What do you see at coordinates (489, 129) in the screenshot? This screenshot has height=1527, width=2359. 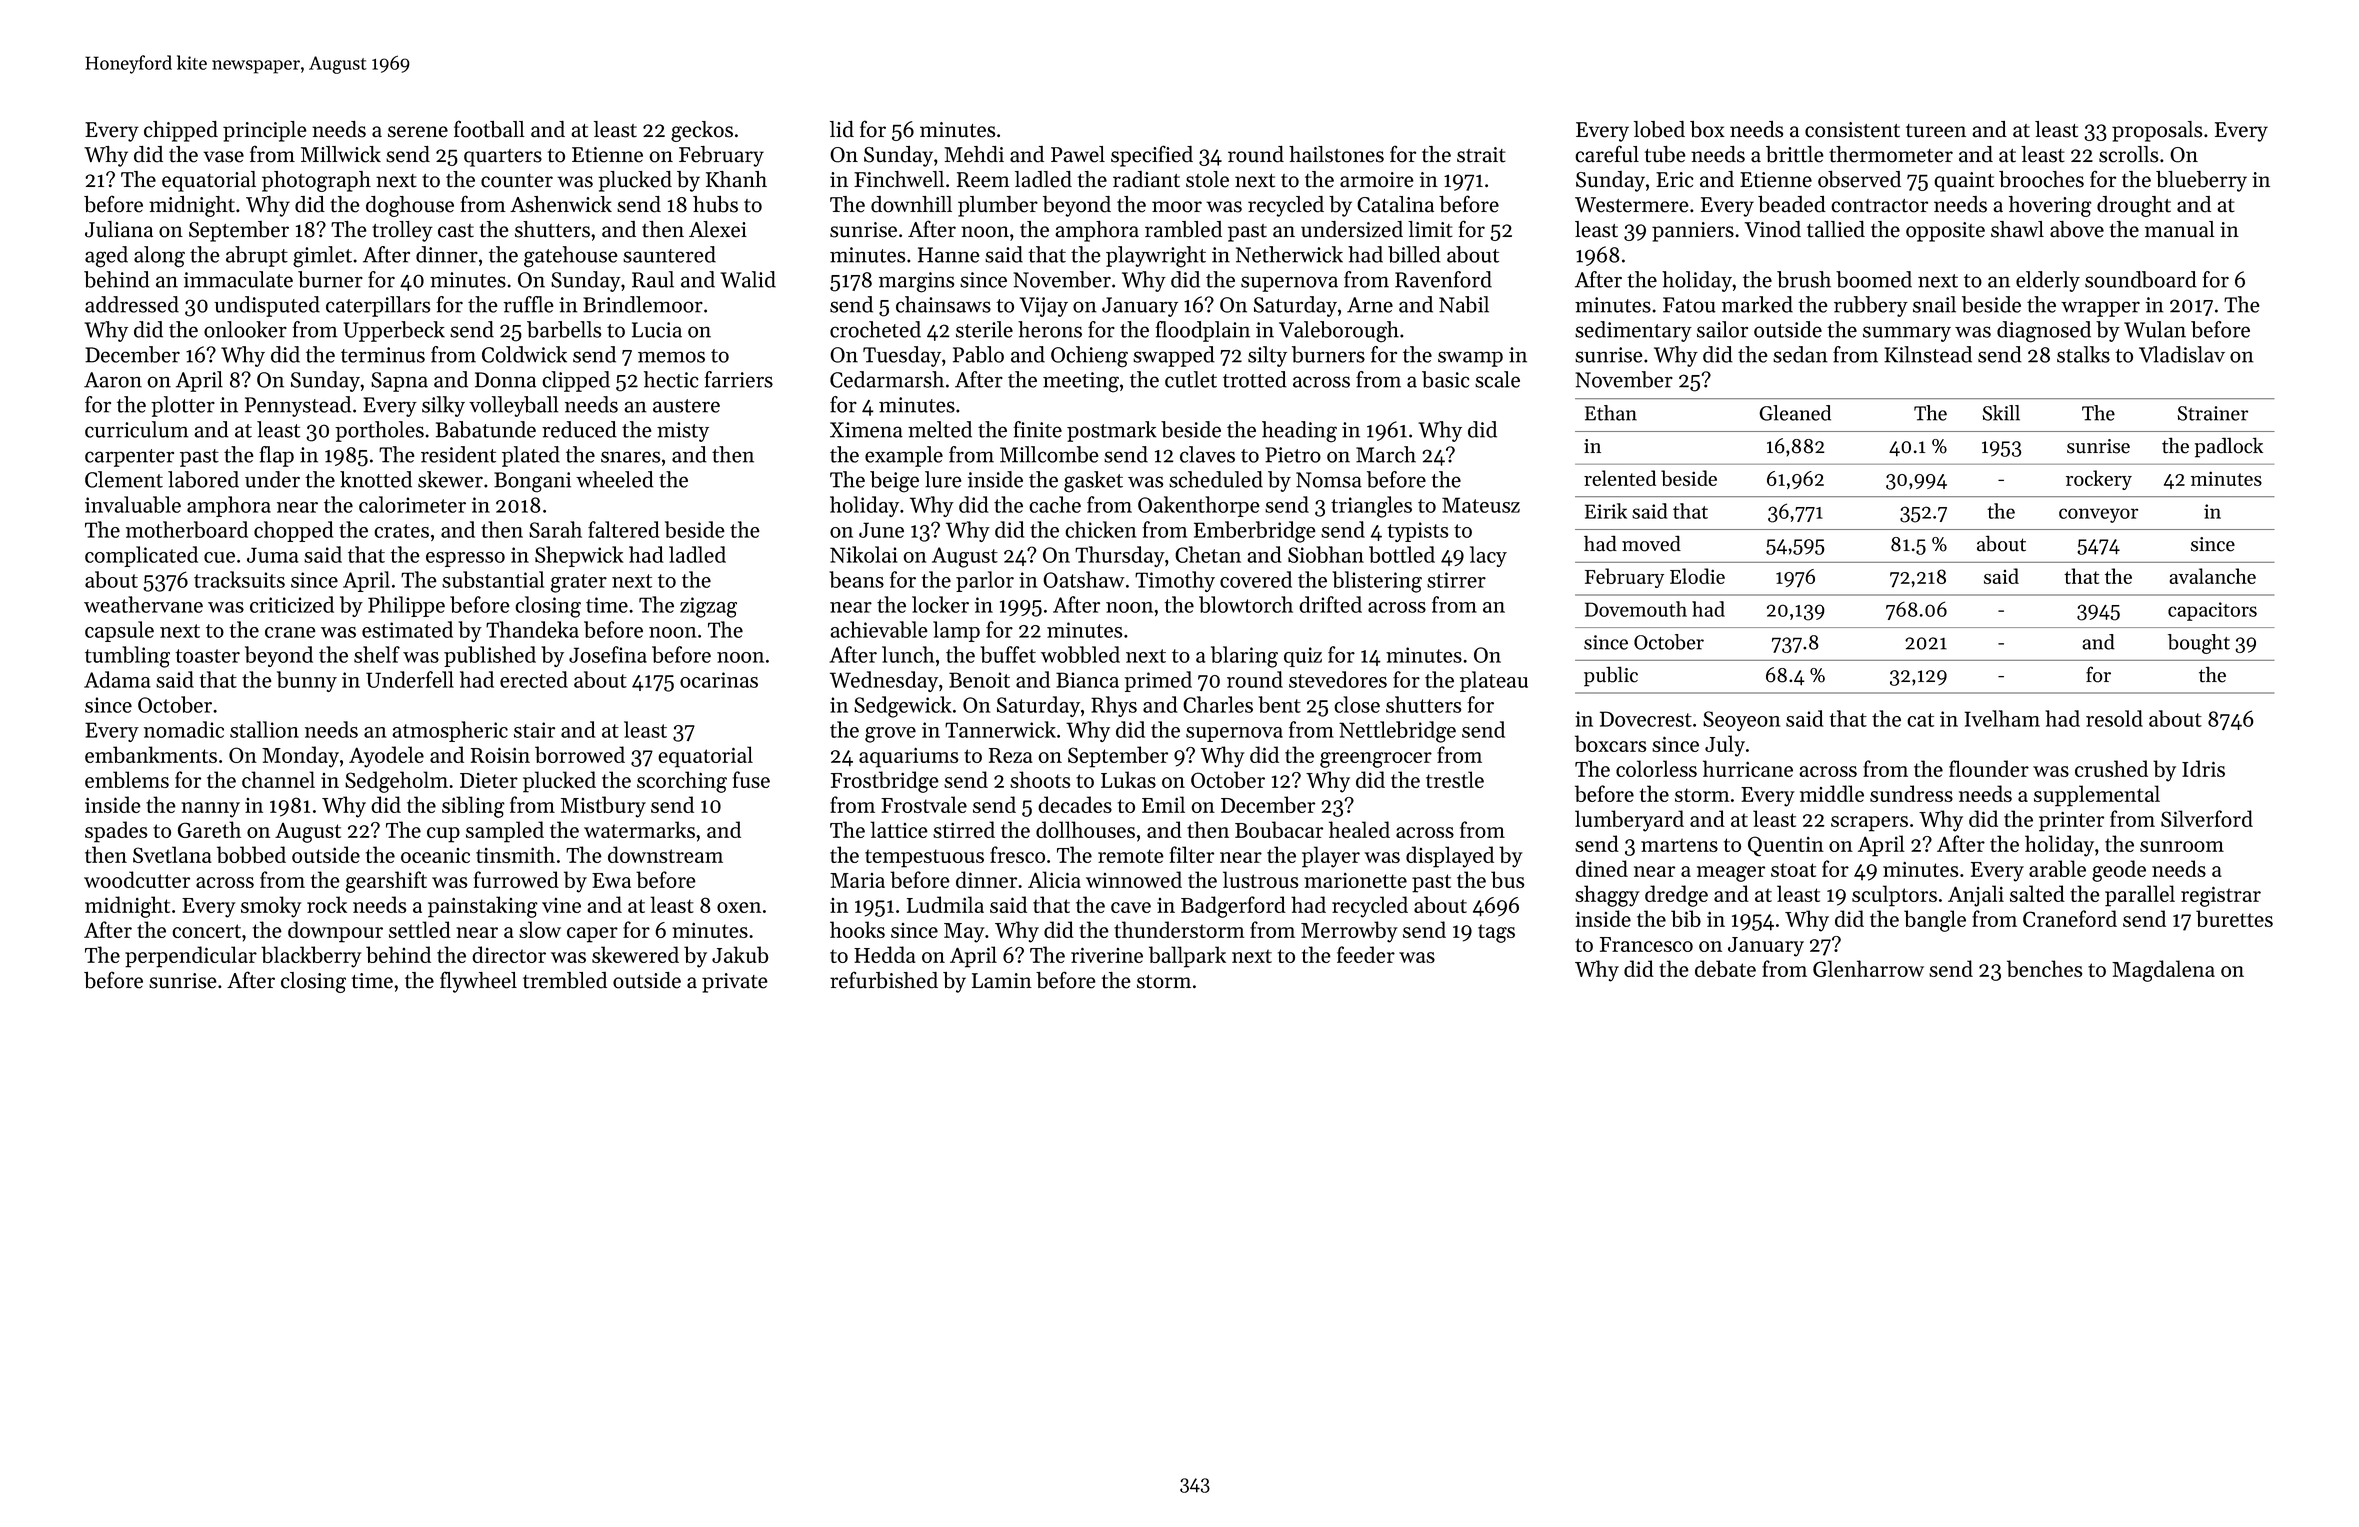 I see `football` at bounding box center [489, 129].
